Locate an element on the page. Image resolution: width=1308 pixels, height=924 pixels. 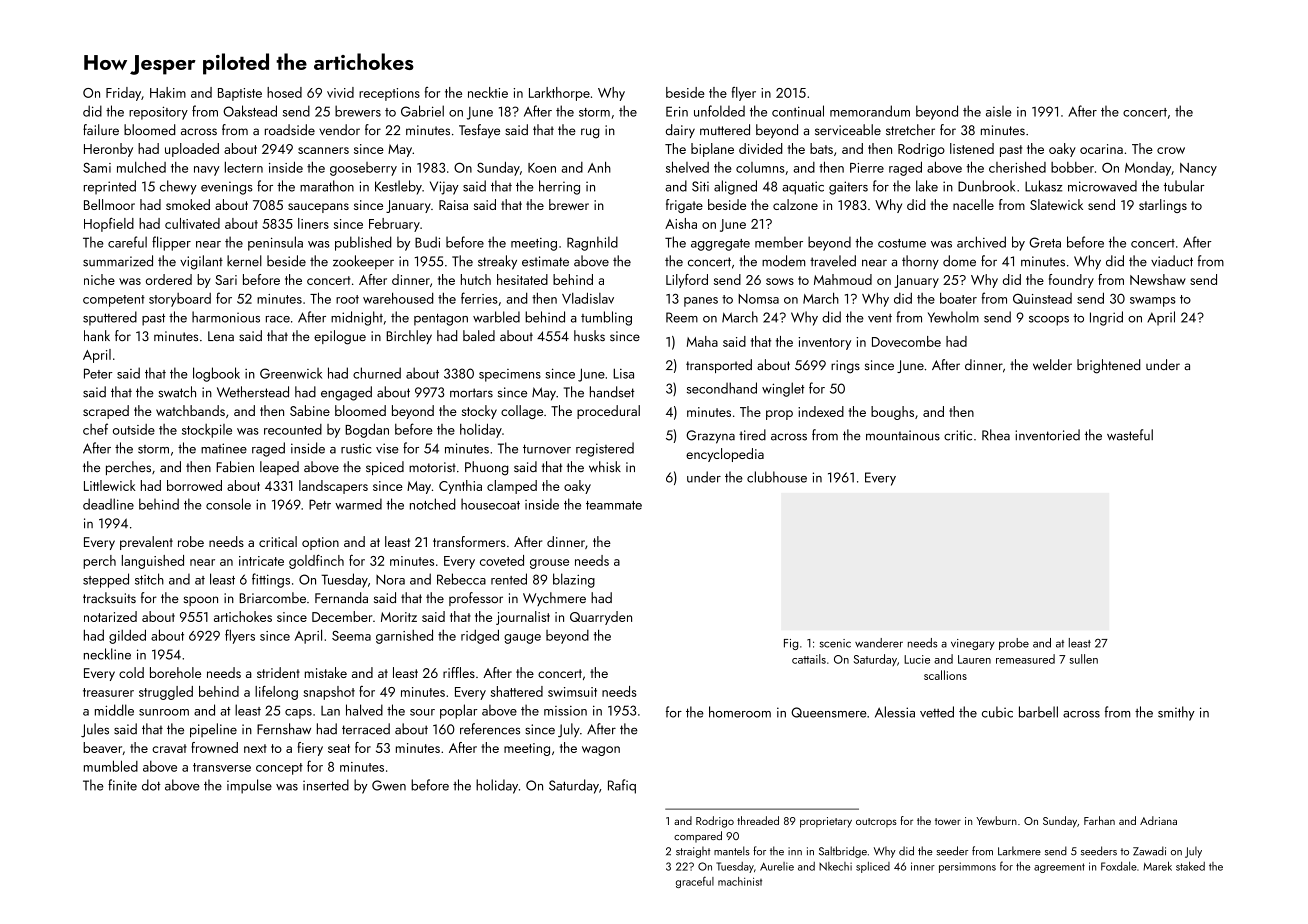
Yewholm is located at coordinates (953, 317).
